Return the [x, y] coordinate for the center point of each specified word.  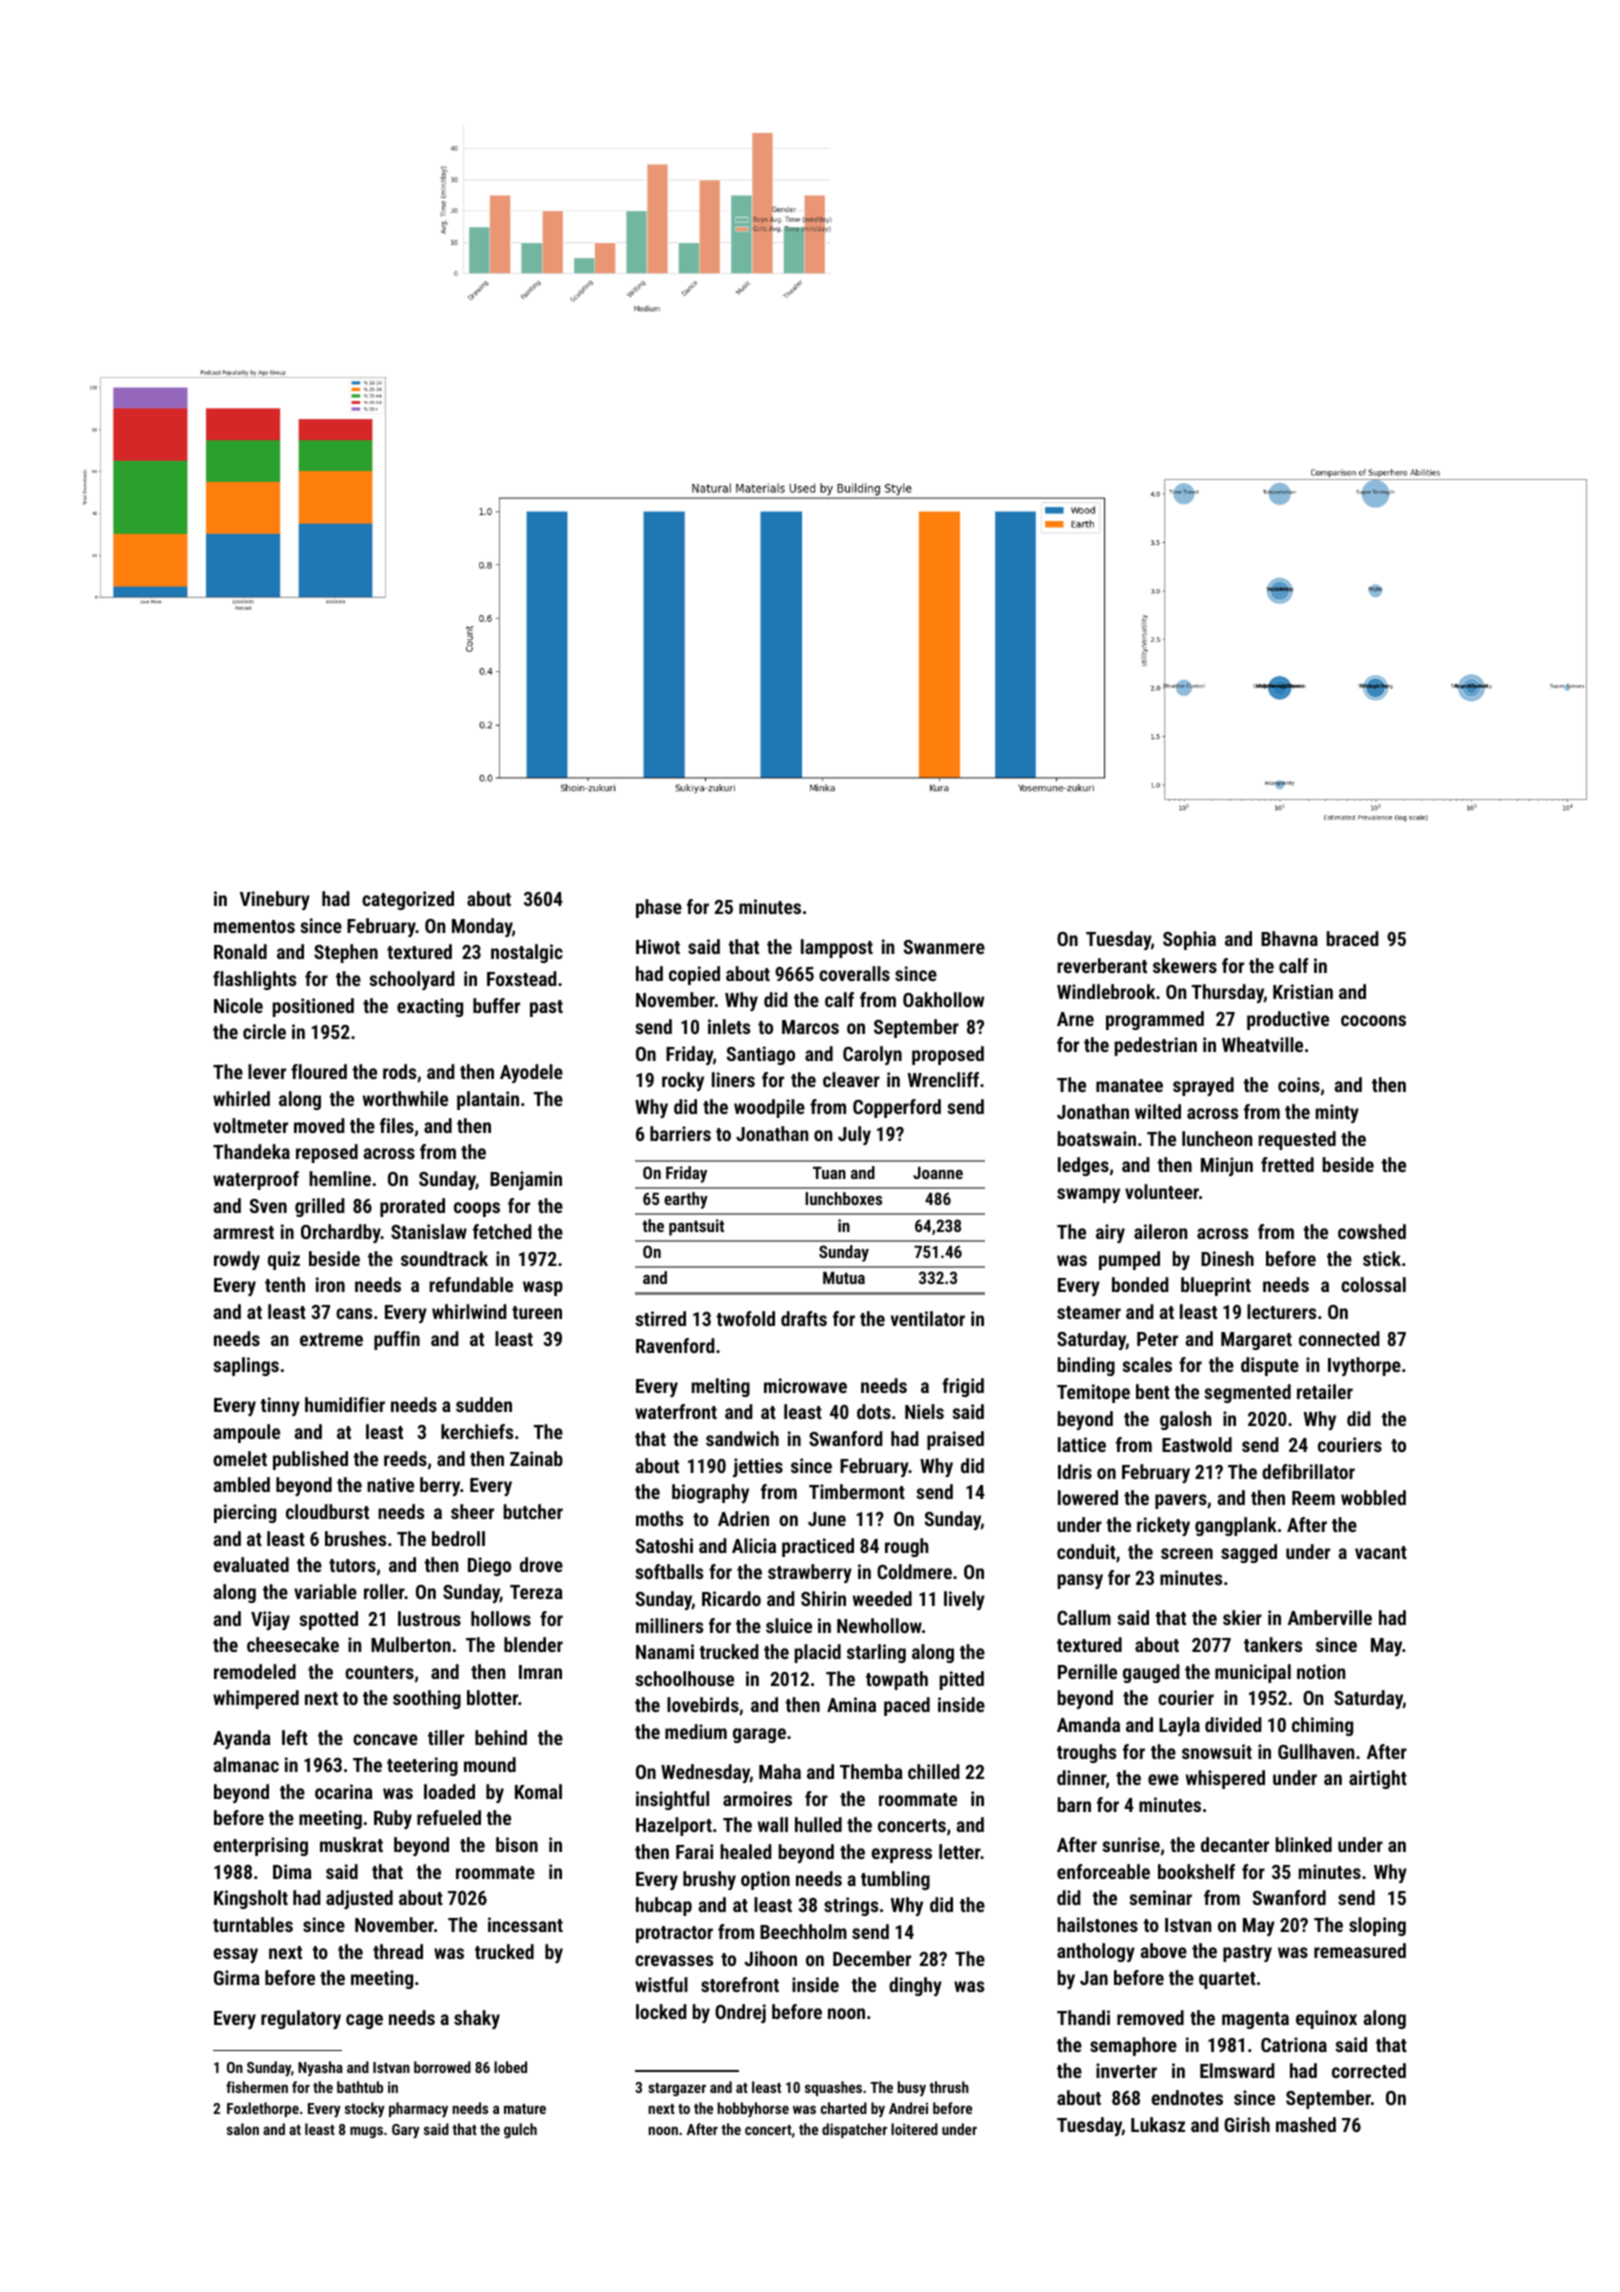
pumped [1129, 1260]
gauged [1151, 1673]
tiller [446, 1737]
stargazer [677, 2089]
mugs [366, 2132]
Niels [924, 1411]
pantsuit [696, 1227]
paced [907, 1706]
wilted [1158, 1111]
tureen [537, 1312]
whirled [241, 1098]
